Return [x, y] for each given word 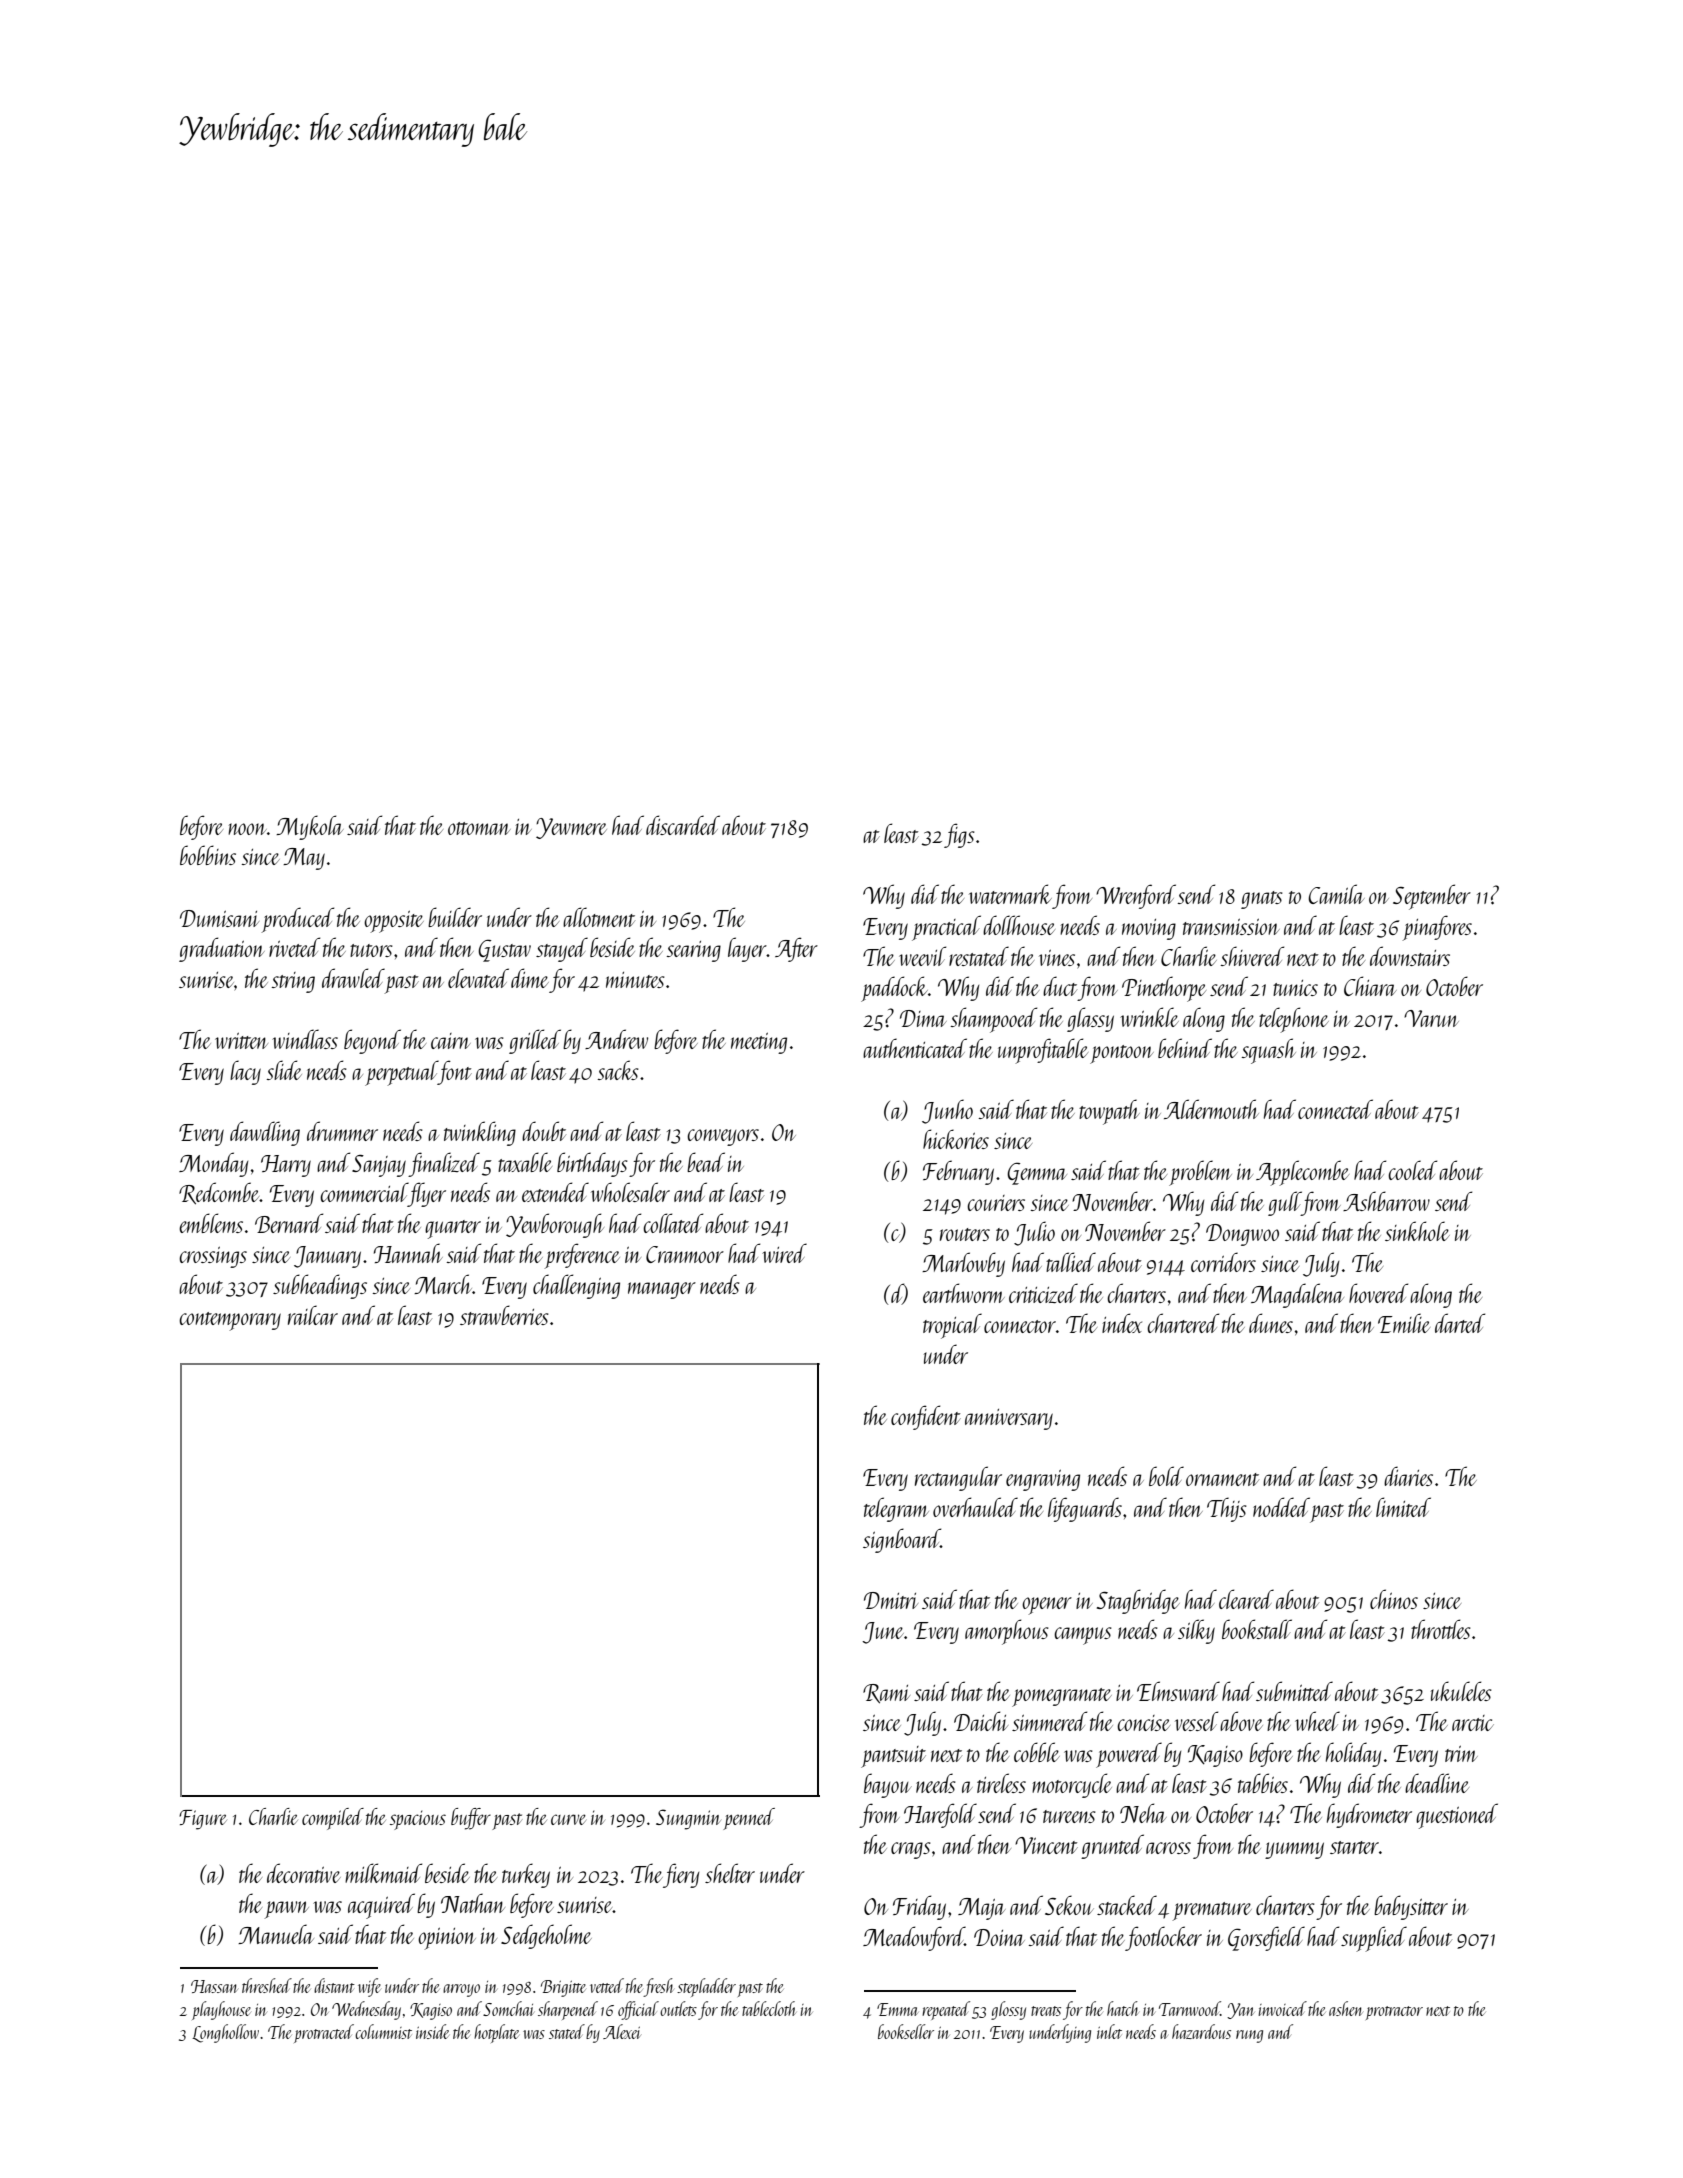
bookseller [906, 2031]
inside [432, 2031]
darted [1460, 1323]
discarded [683, 825]
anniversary [1009, 1419]
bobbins [208, 855]
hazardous [1201, 2031]
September [1432, 897]
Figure [203, 1820]
